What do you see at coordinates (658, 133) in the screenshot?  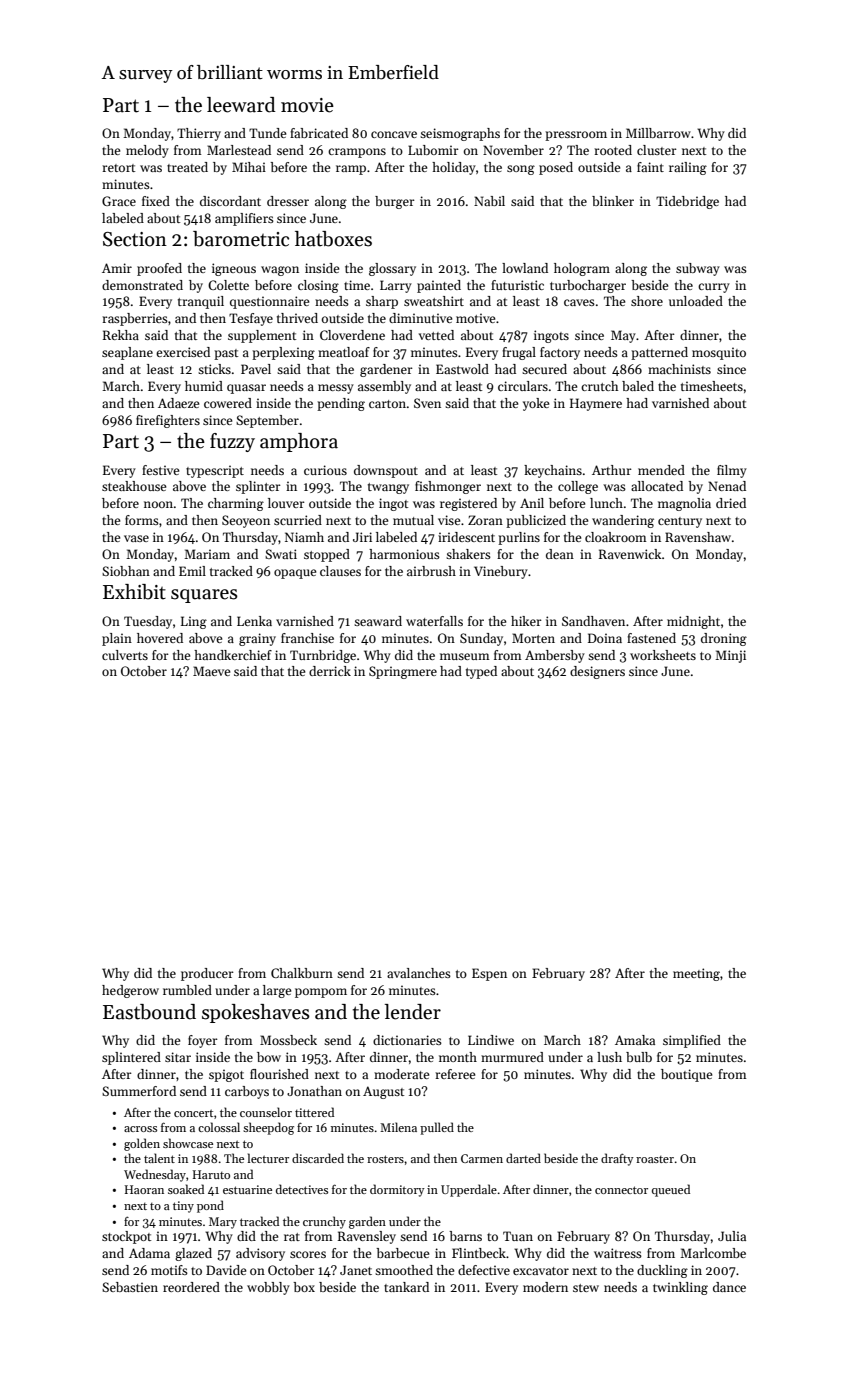 I see `Millbarrow` at bounding box center [658, 133].
